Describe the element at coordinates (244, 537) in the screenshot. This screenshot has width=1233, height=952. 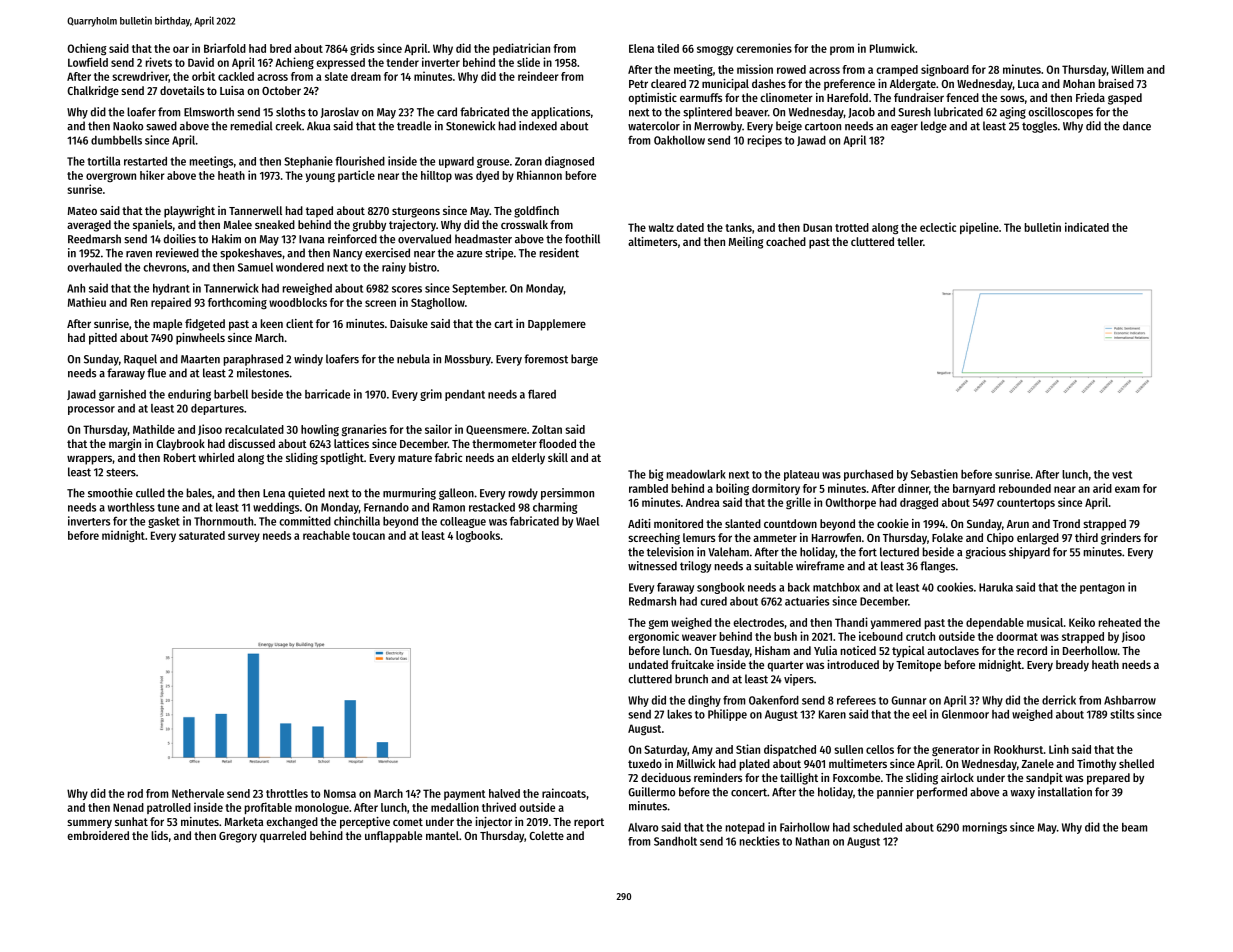
I see `survey` at that location.
